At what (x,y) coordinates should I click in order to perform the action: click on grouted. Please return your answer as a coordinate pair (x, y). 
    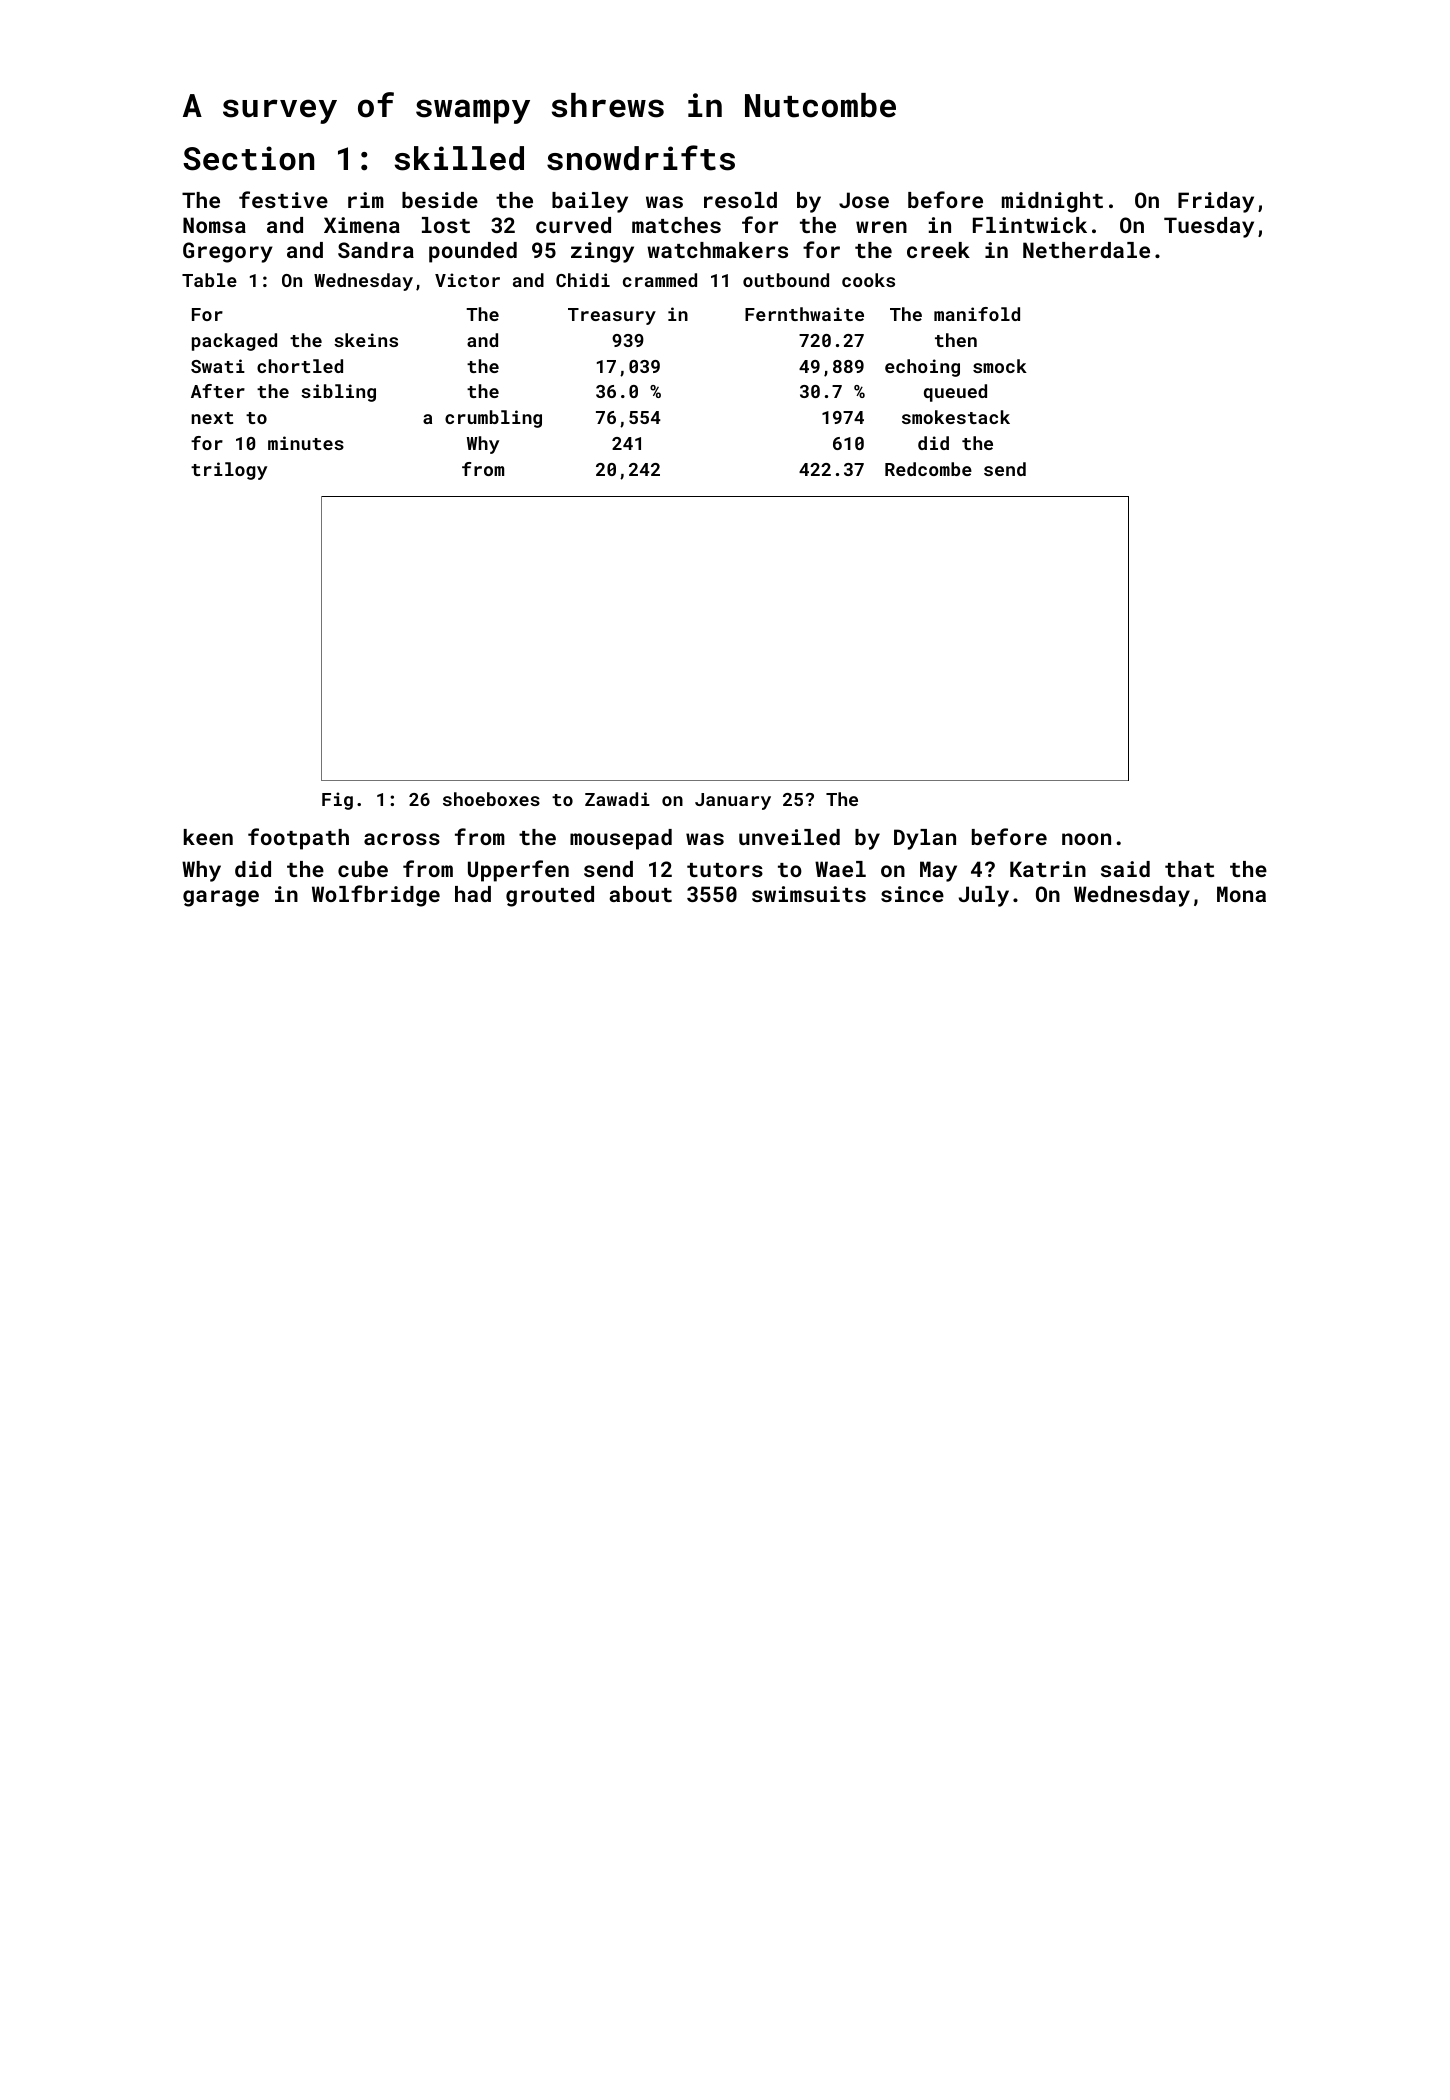
    Looking at the image, I should click on (550, 896).
